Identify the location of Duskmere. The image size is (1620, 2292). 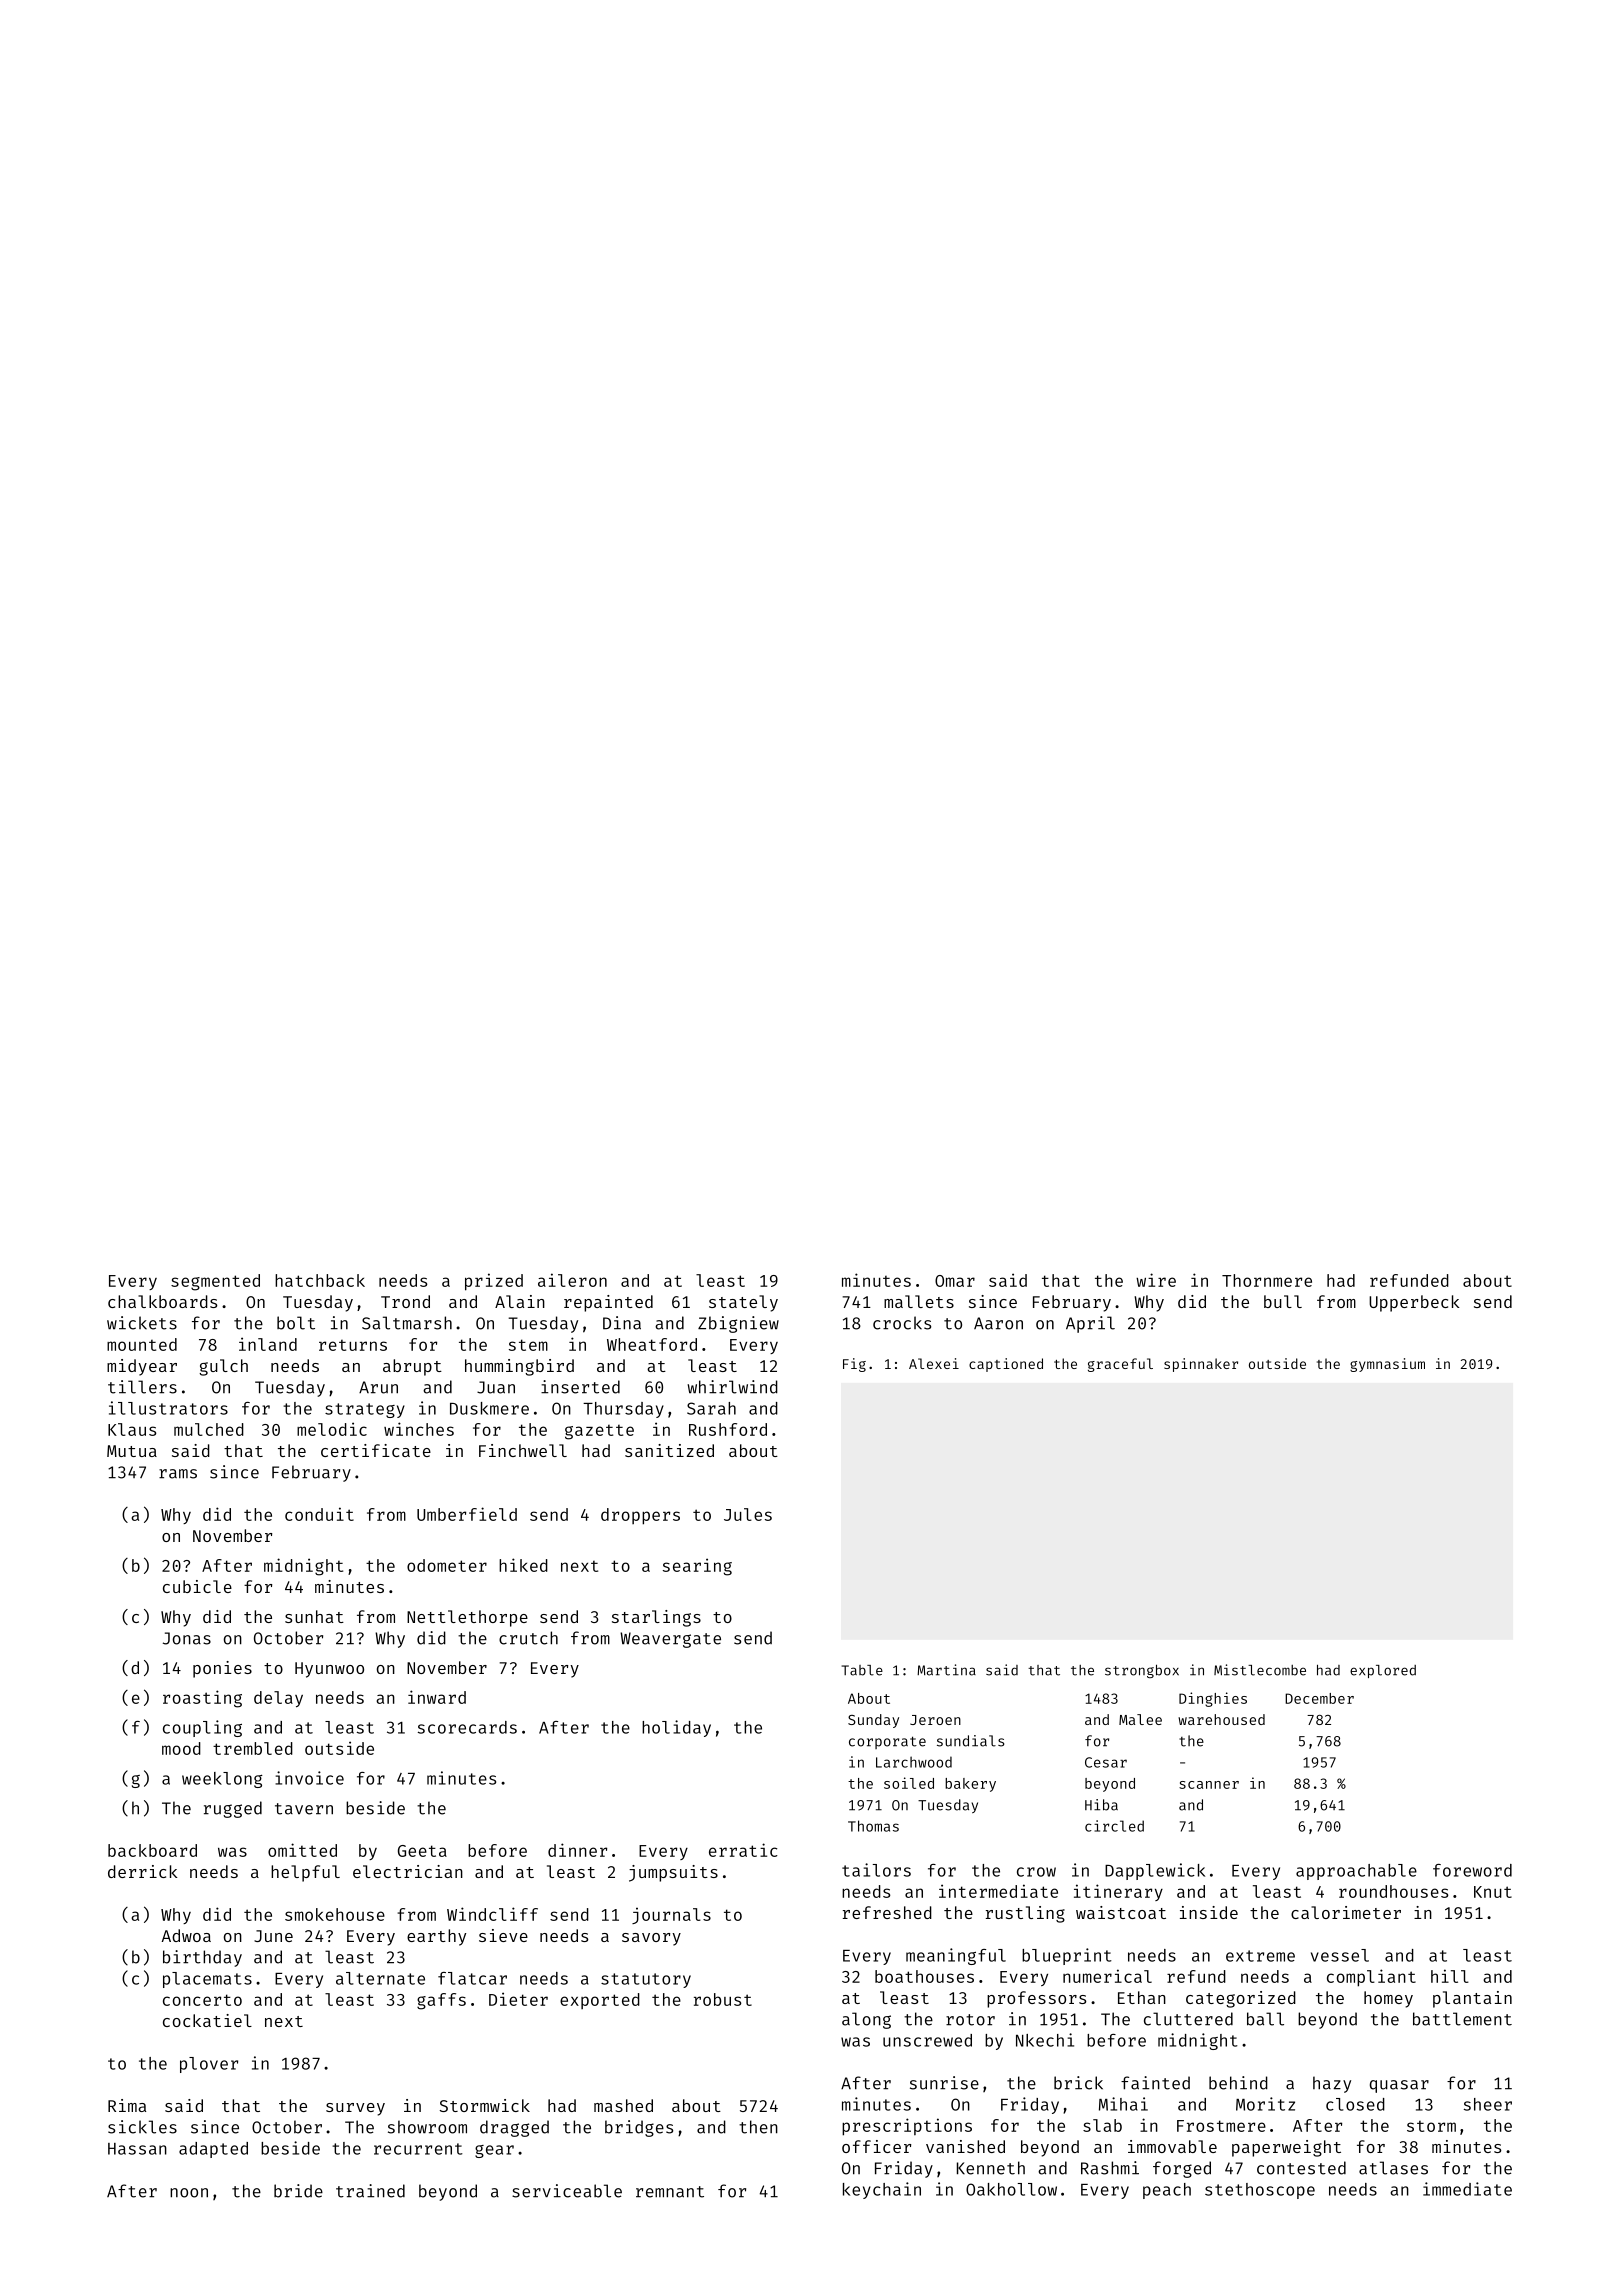
(489, 1408).
